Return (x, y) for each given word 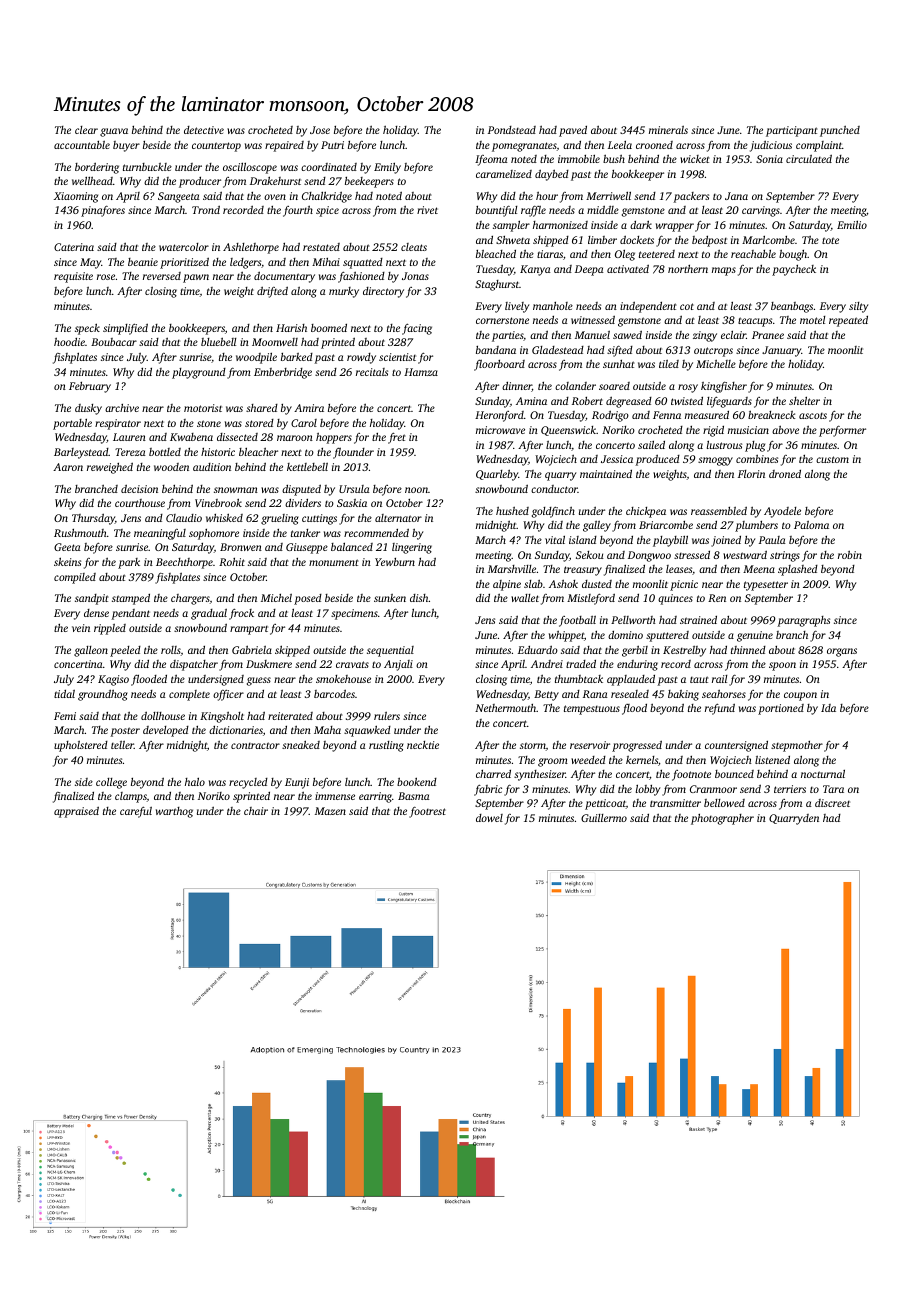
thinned (748, 650)
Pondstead (512, 130)
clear (86, 130)
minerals (668, 130)
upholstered (81, 746)
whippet (566, 636)
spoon (782, 666)
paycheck (794, 270)
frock (241, 614)
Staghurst (497, 285)
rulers (387, 716)
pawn (196, 278)
